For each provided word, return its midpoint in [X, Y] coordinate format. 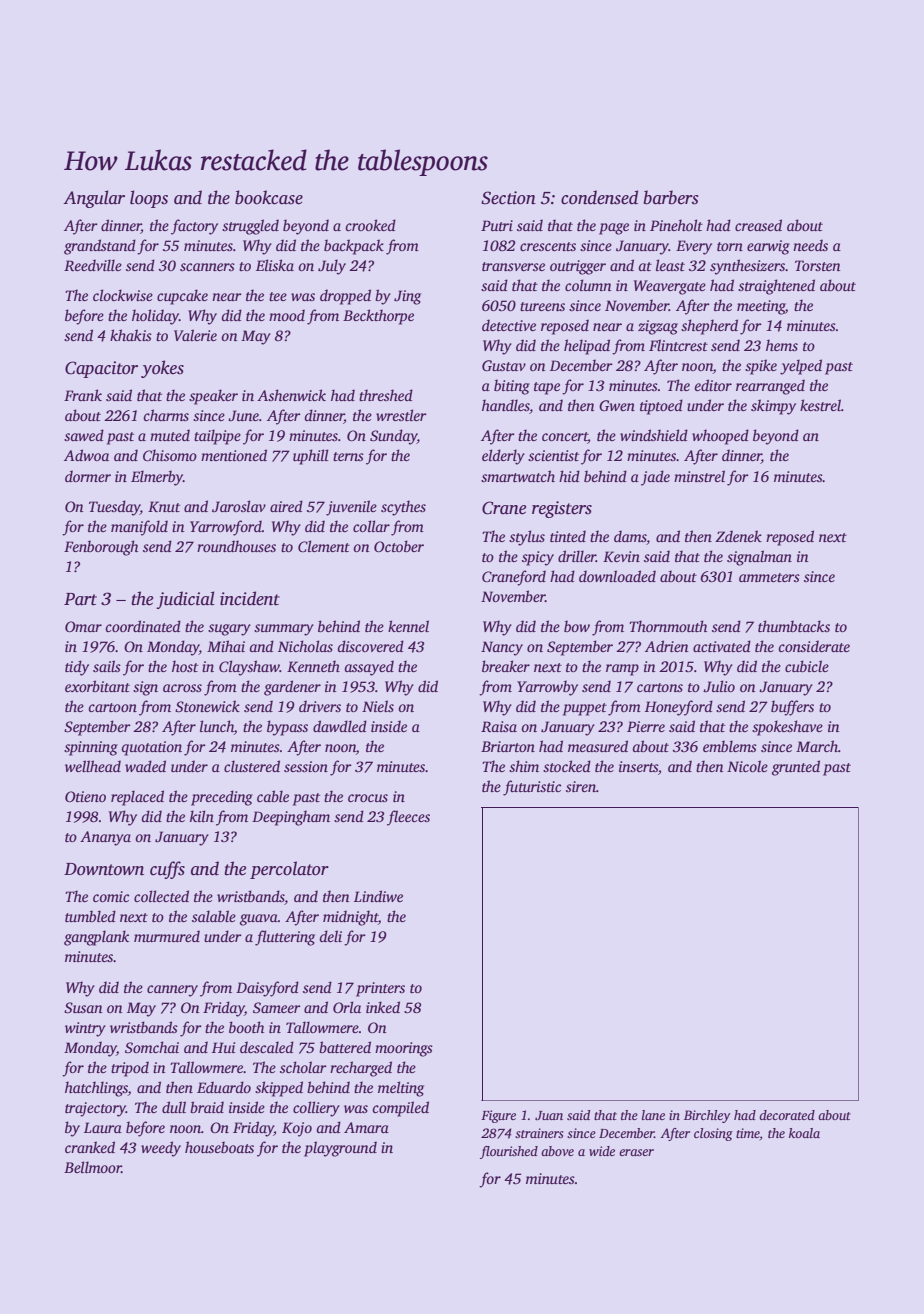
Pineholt [676, 225]
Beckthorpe [378, 317]
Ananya [105, 838]
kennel [408, 626]
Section [508, 198]
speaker [213, 397]
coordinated [143, 626]
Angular [94, 199]
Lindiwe [378, 896]
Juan [549, 1115]
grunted [796, 768]
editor [713, 385]
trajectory [95, 1109]
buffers [792, 708]
